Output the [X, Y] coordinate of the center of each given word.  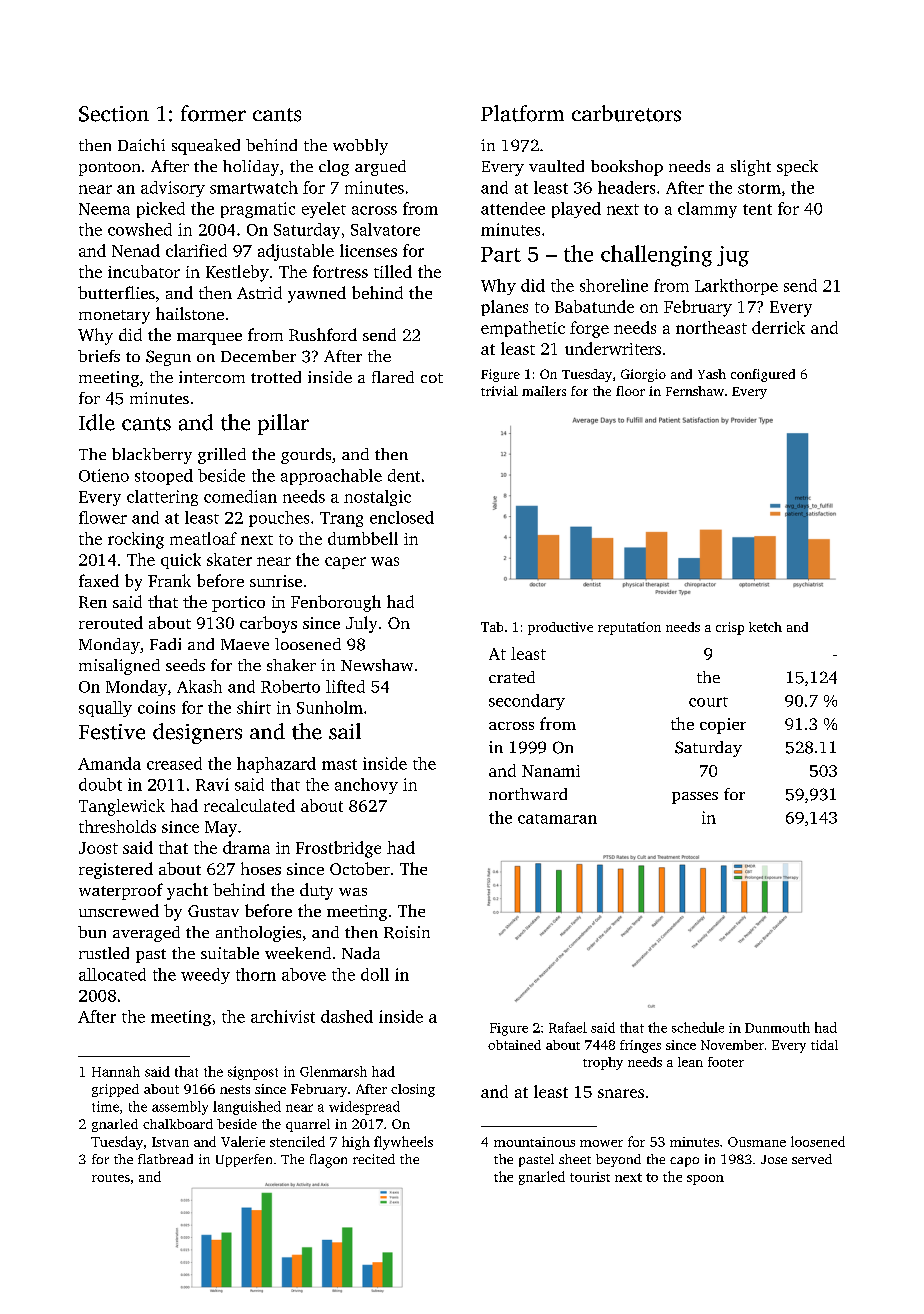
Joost [98, 848]
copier [723, 726]
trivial [499, 391]
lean [690, 1062]
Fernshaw [695, 391]
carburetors [626, 113]
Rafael [568, 1027]
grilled [222, 456]
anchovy [366, 786]
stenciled [297, 1141]
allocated [112, 974]
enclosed [402, 517]
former [213, 113]
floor [630, 391]
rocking [136, 540]
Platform [522, 113]
